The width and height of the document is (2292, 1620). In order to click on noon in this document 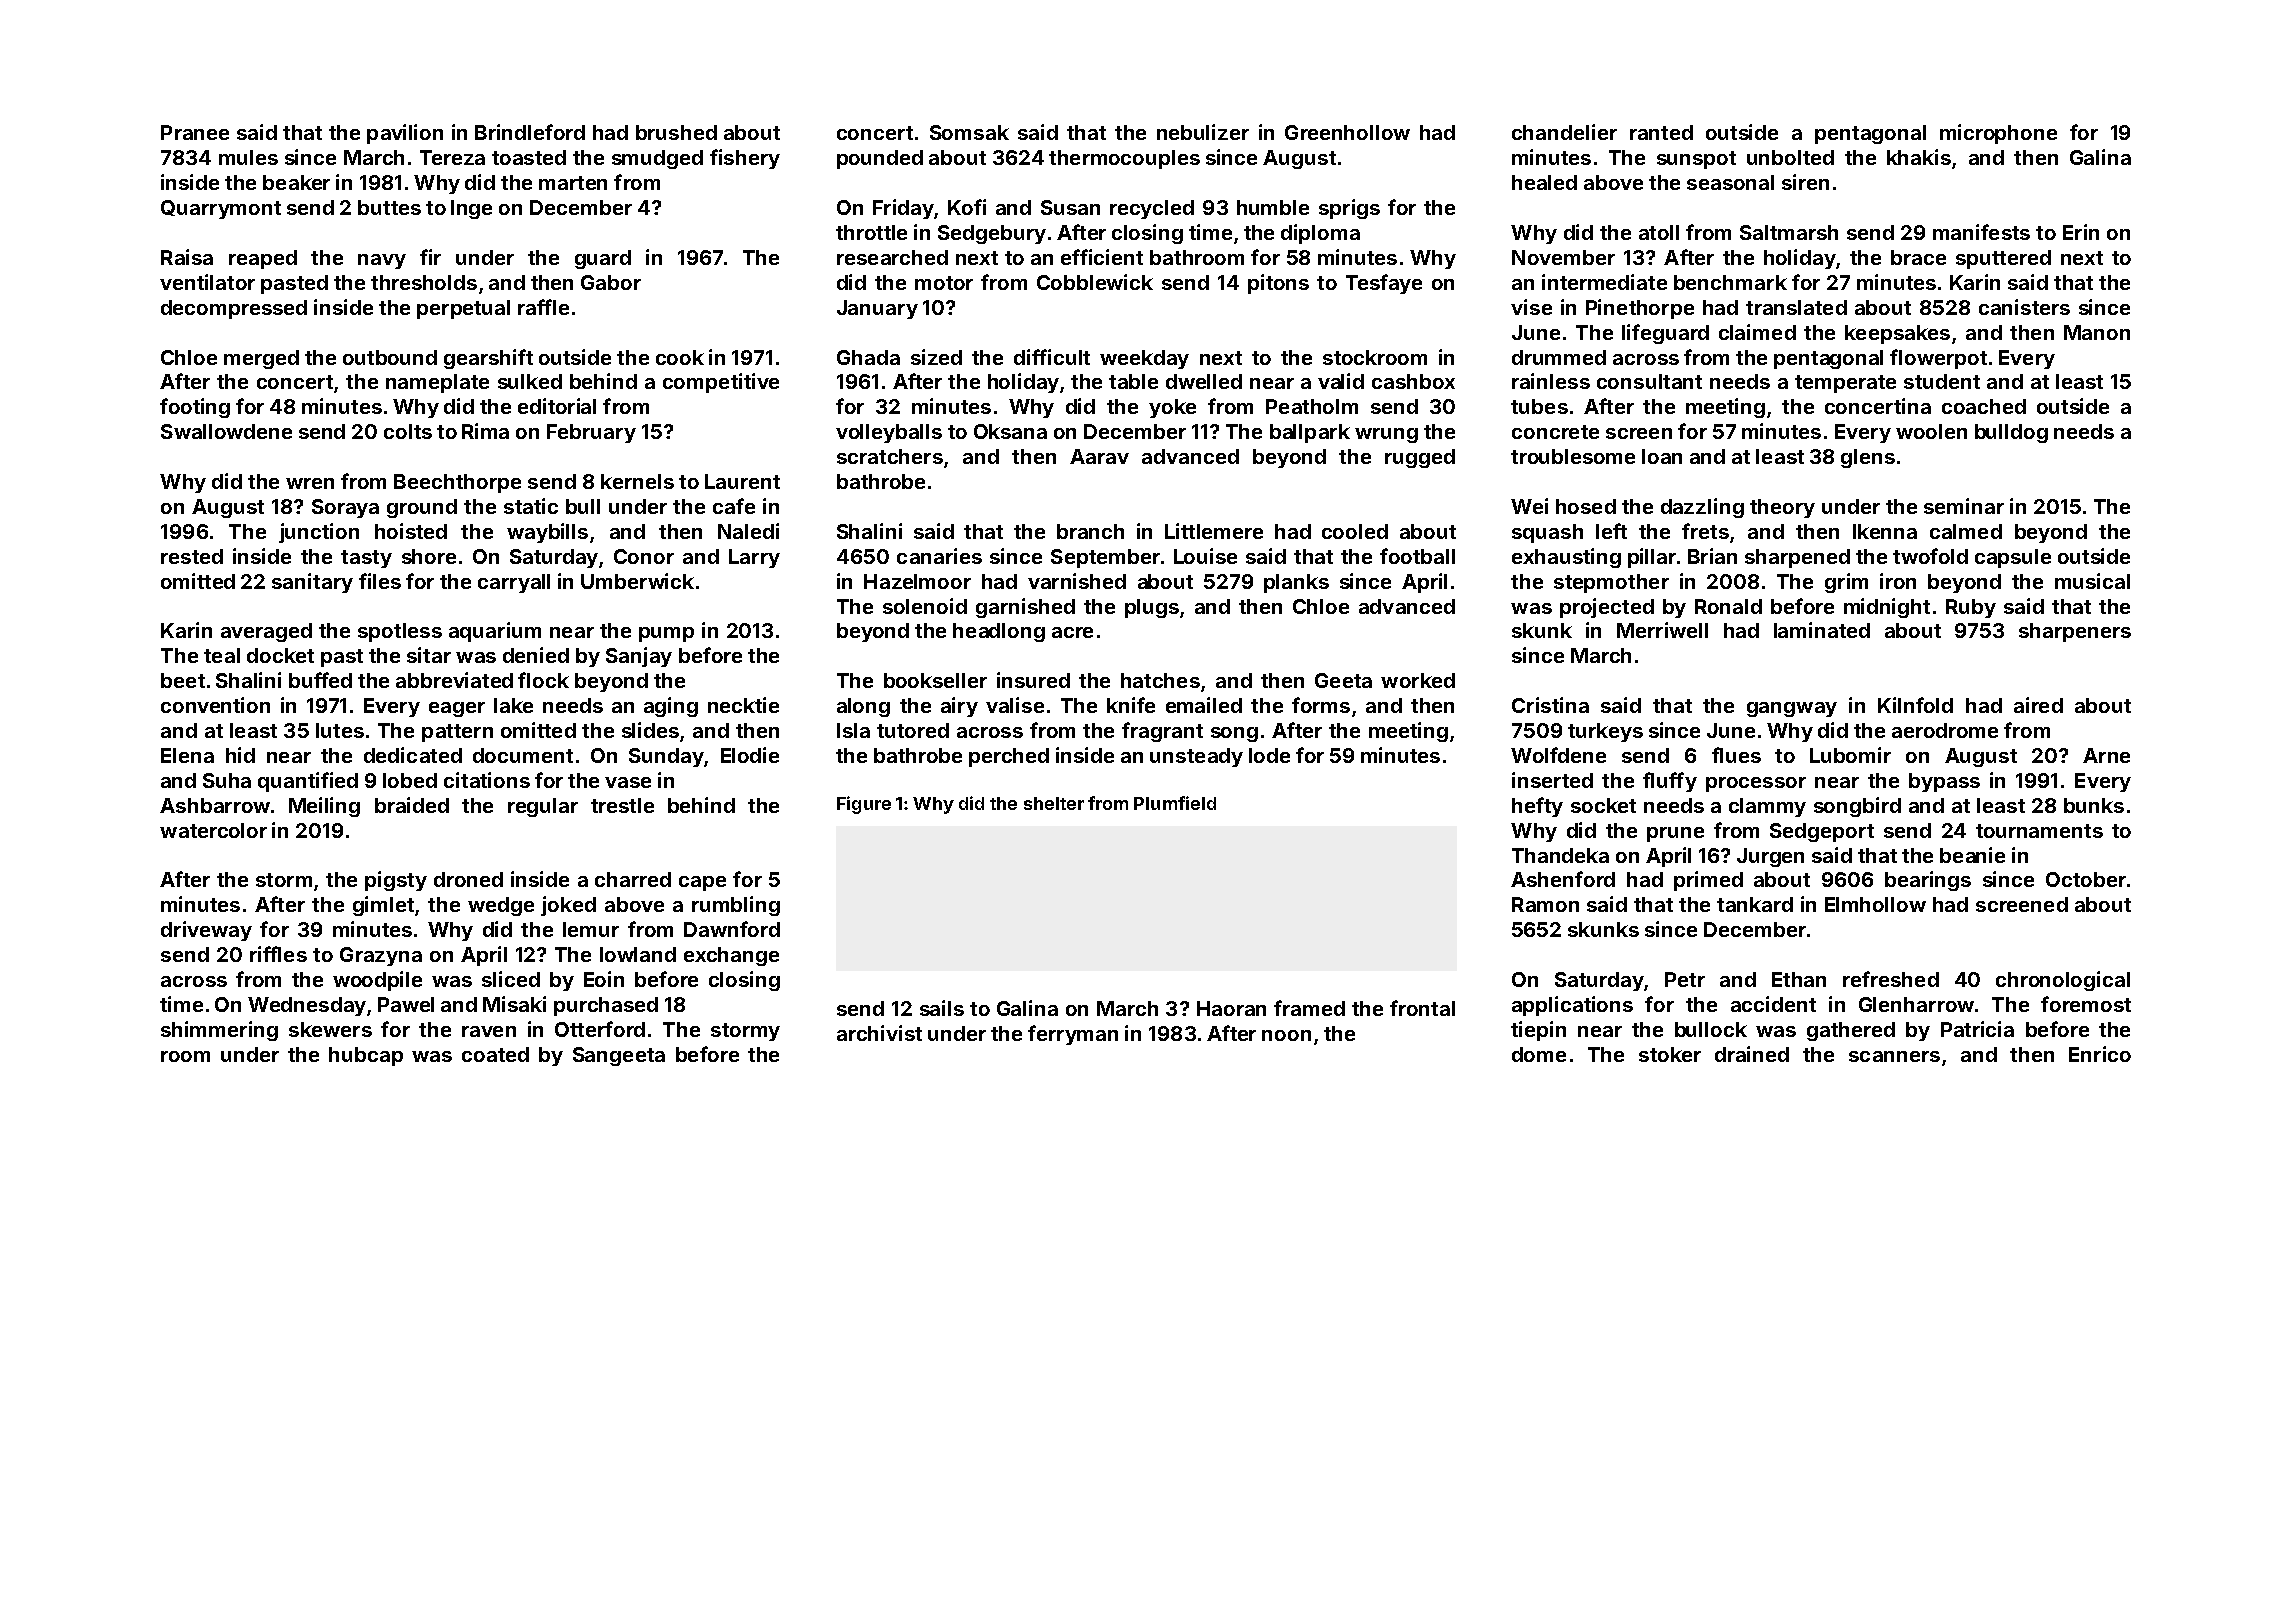, I will do `click(1286, 1035)`.
